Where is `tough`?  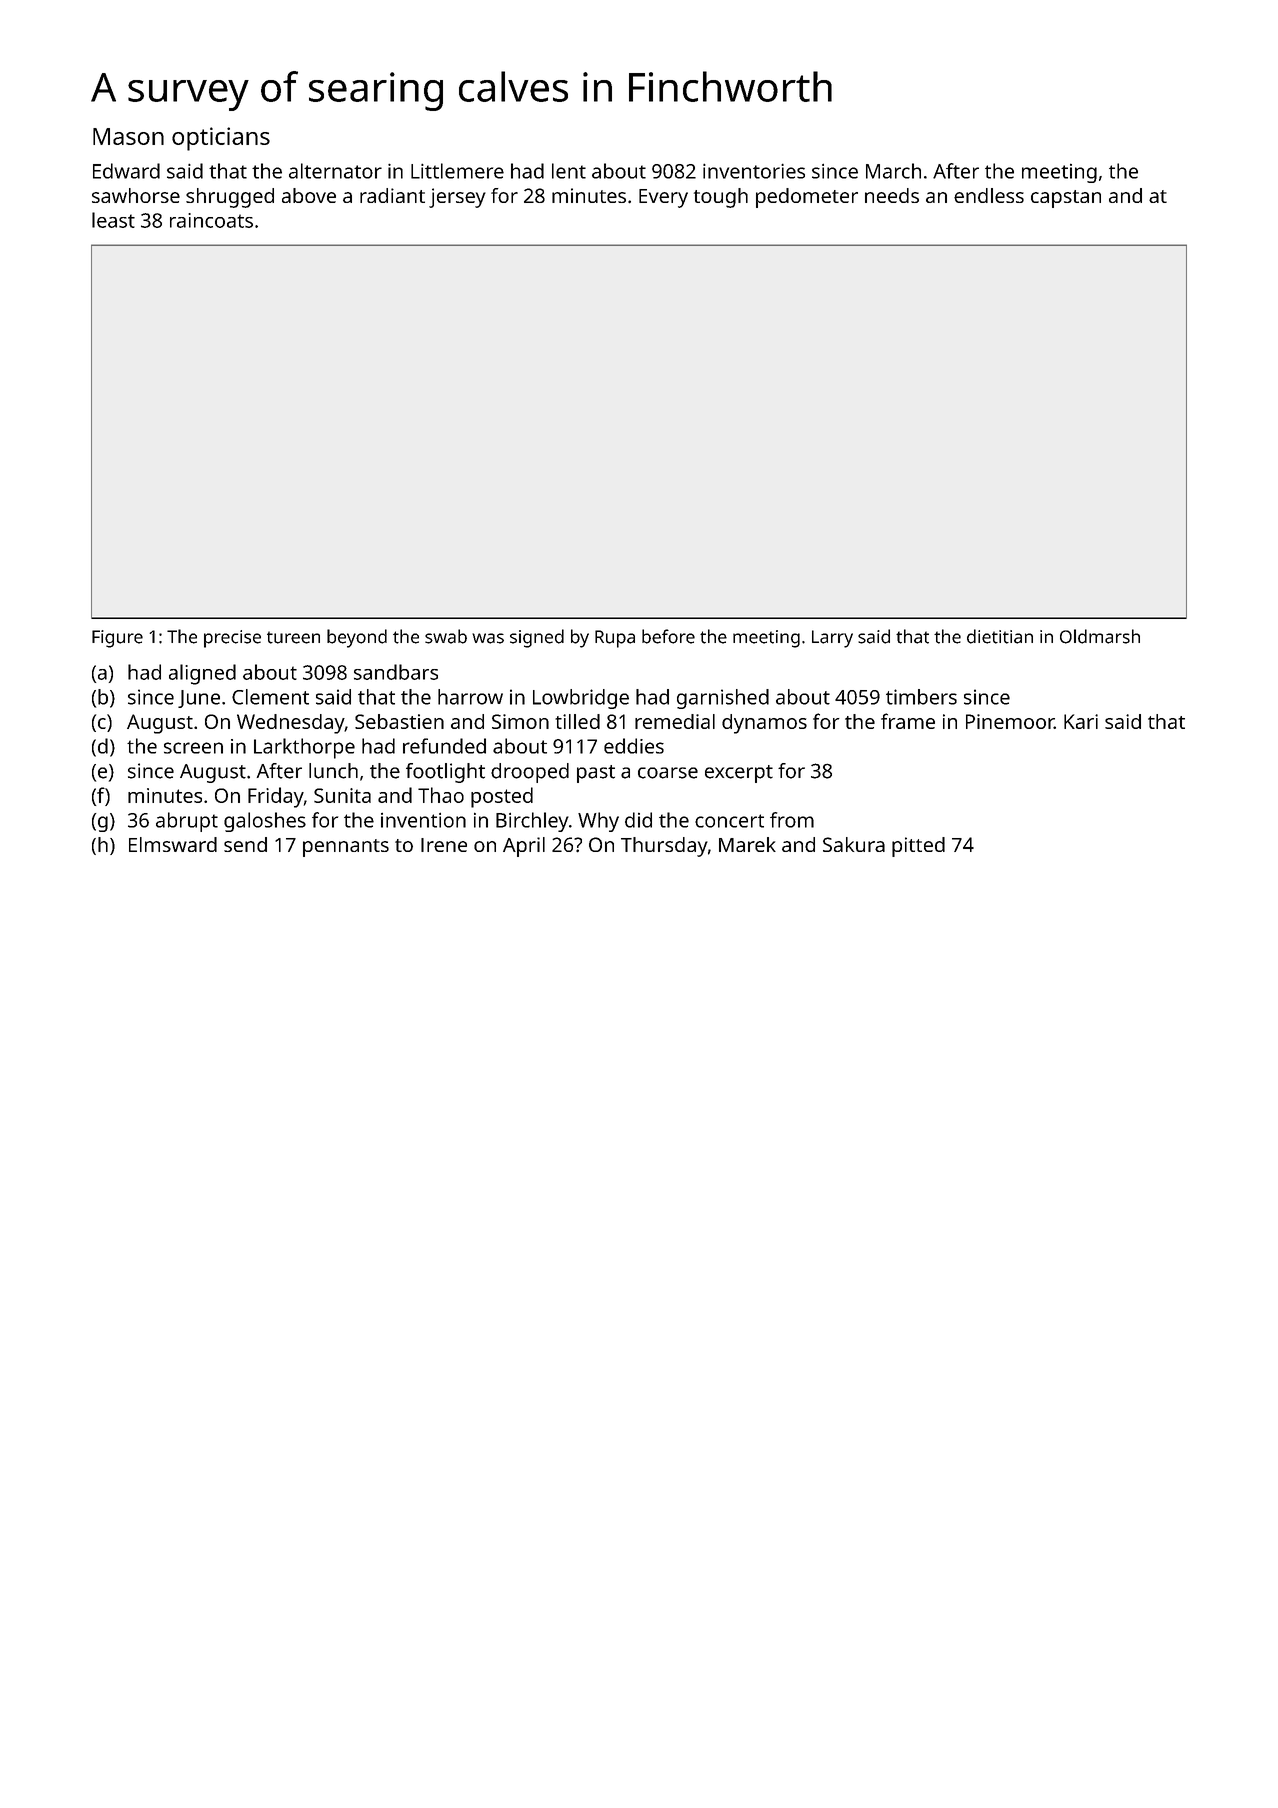 tough is located at coordinates (721, 198).
